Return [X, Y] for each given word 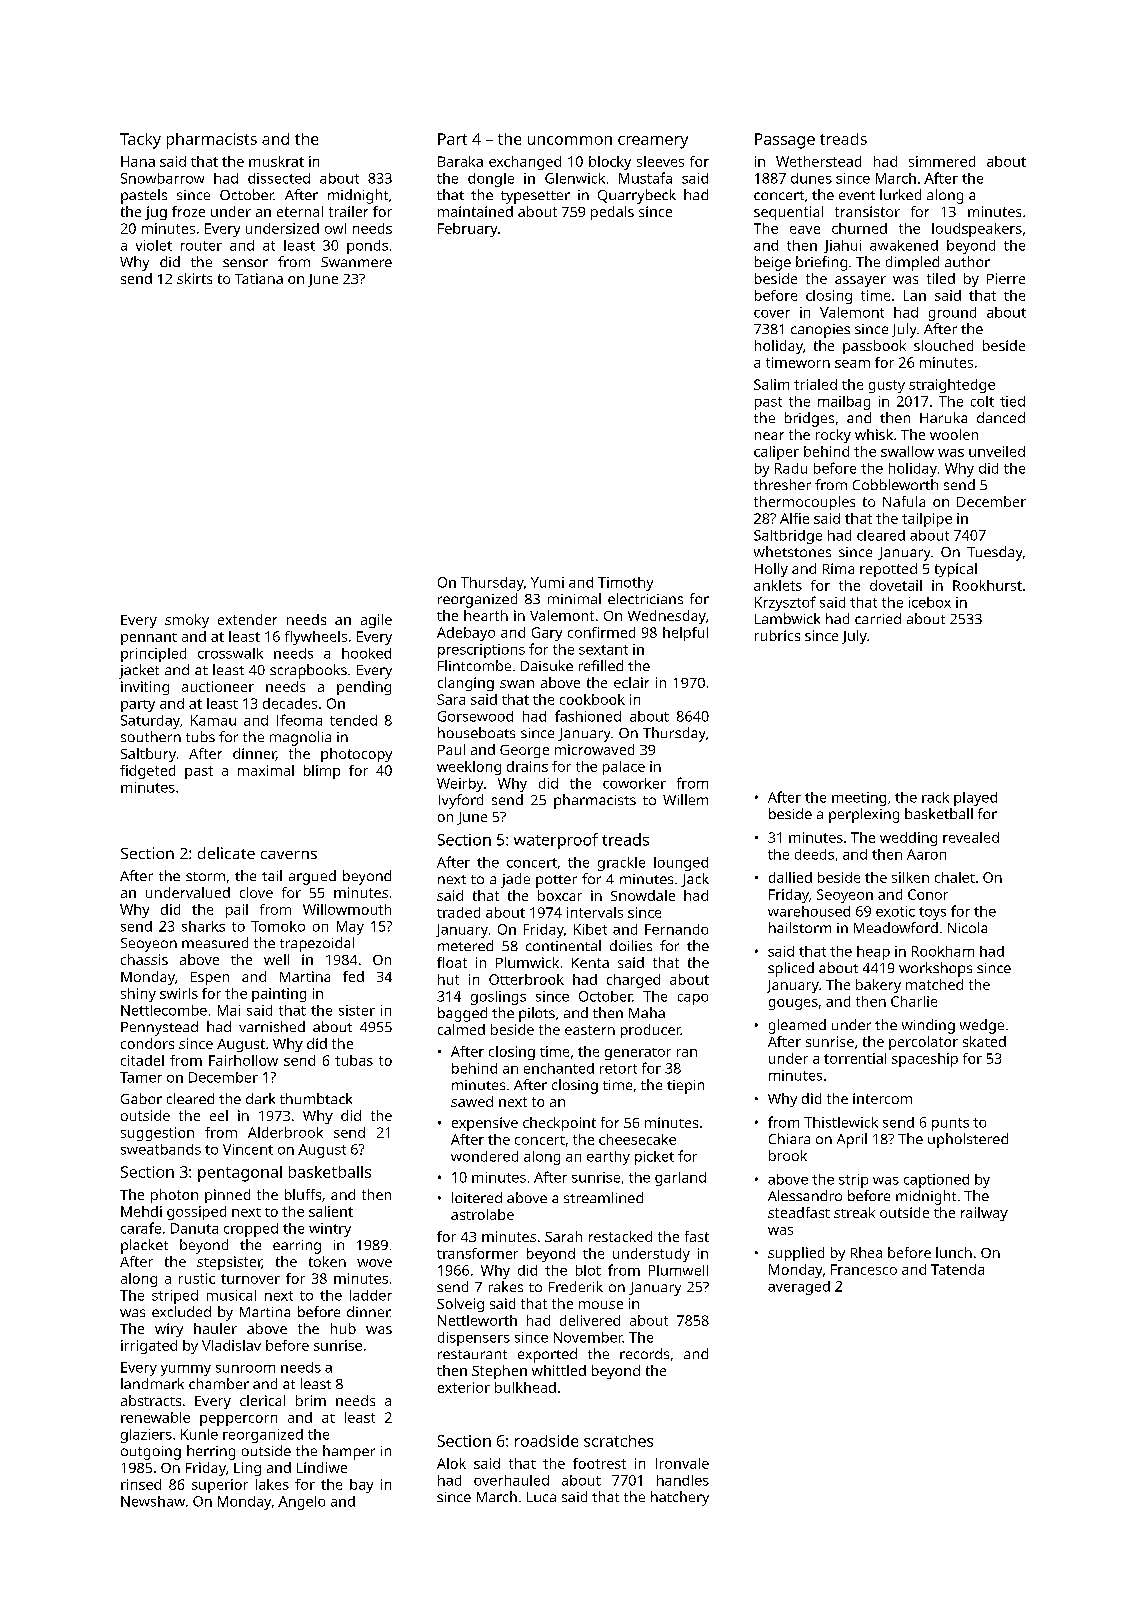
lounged [681, 864]
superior [220, 1486]
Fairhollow [243, 1060]
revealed [971, 837]
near [769, 436]
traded [458, 912]
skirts [194, 278]
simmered [942, 161]
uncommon [570, 140]
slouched [943, 345]
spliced [791, 969]
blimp [322, 772]
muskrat [276, 161]
